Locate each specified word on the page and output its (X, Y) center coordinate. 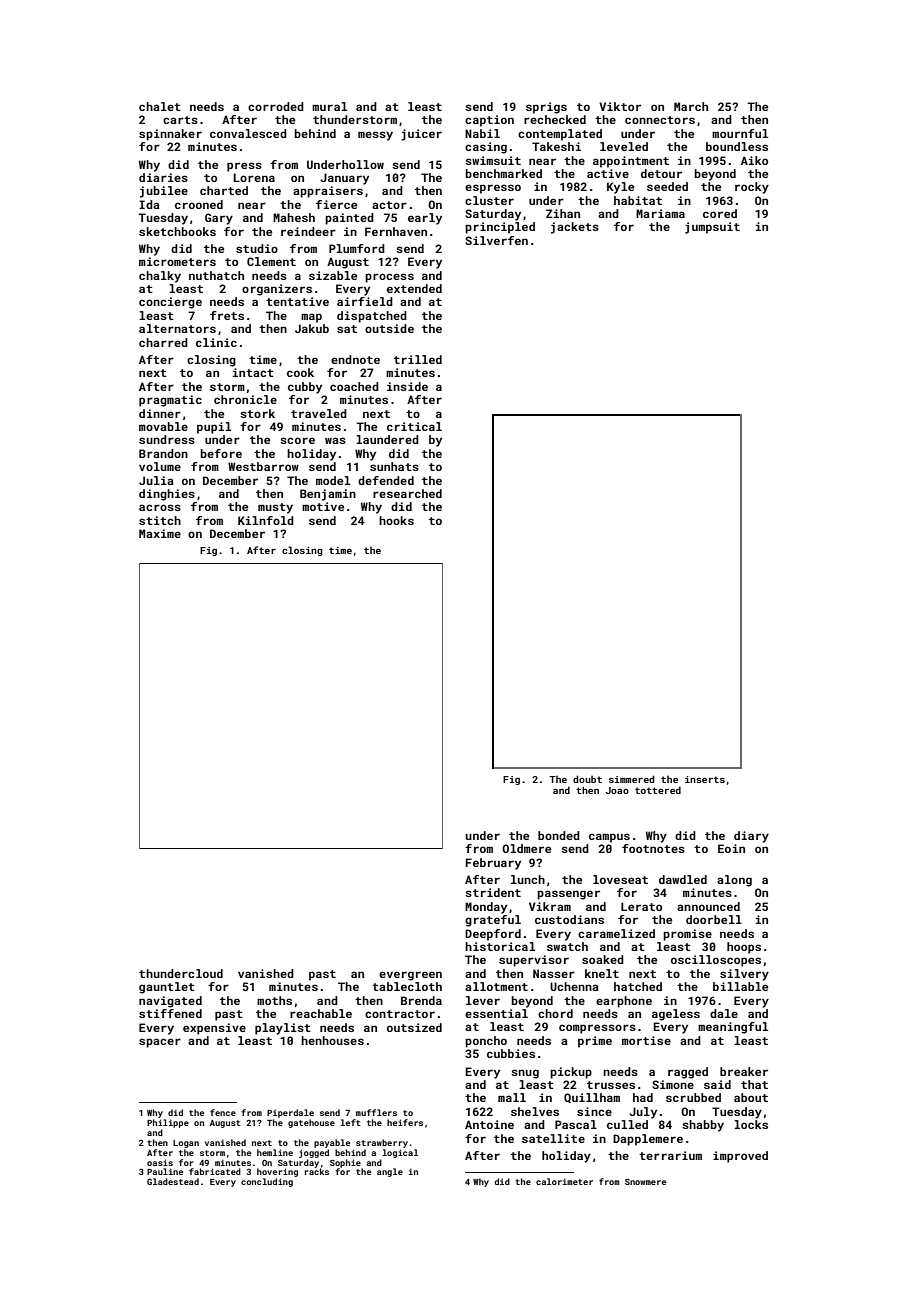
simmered (631, 779)
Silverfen (496, 240)
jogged (314, 1153)
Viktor (620, 106)
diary (751, 837)
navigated (170, 1002)
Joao (617, 790)
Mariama (660, 213)
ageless (676, 1015)
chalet (160, 106)
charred (163, 342)
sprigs (546, 108)
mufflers (376, 1112)
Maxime (160, 533)
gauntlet (167, 988)
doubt (587, 779)
